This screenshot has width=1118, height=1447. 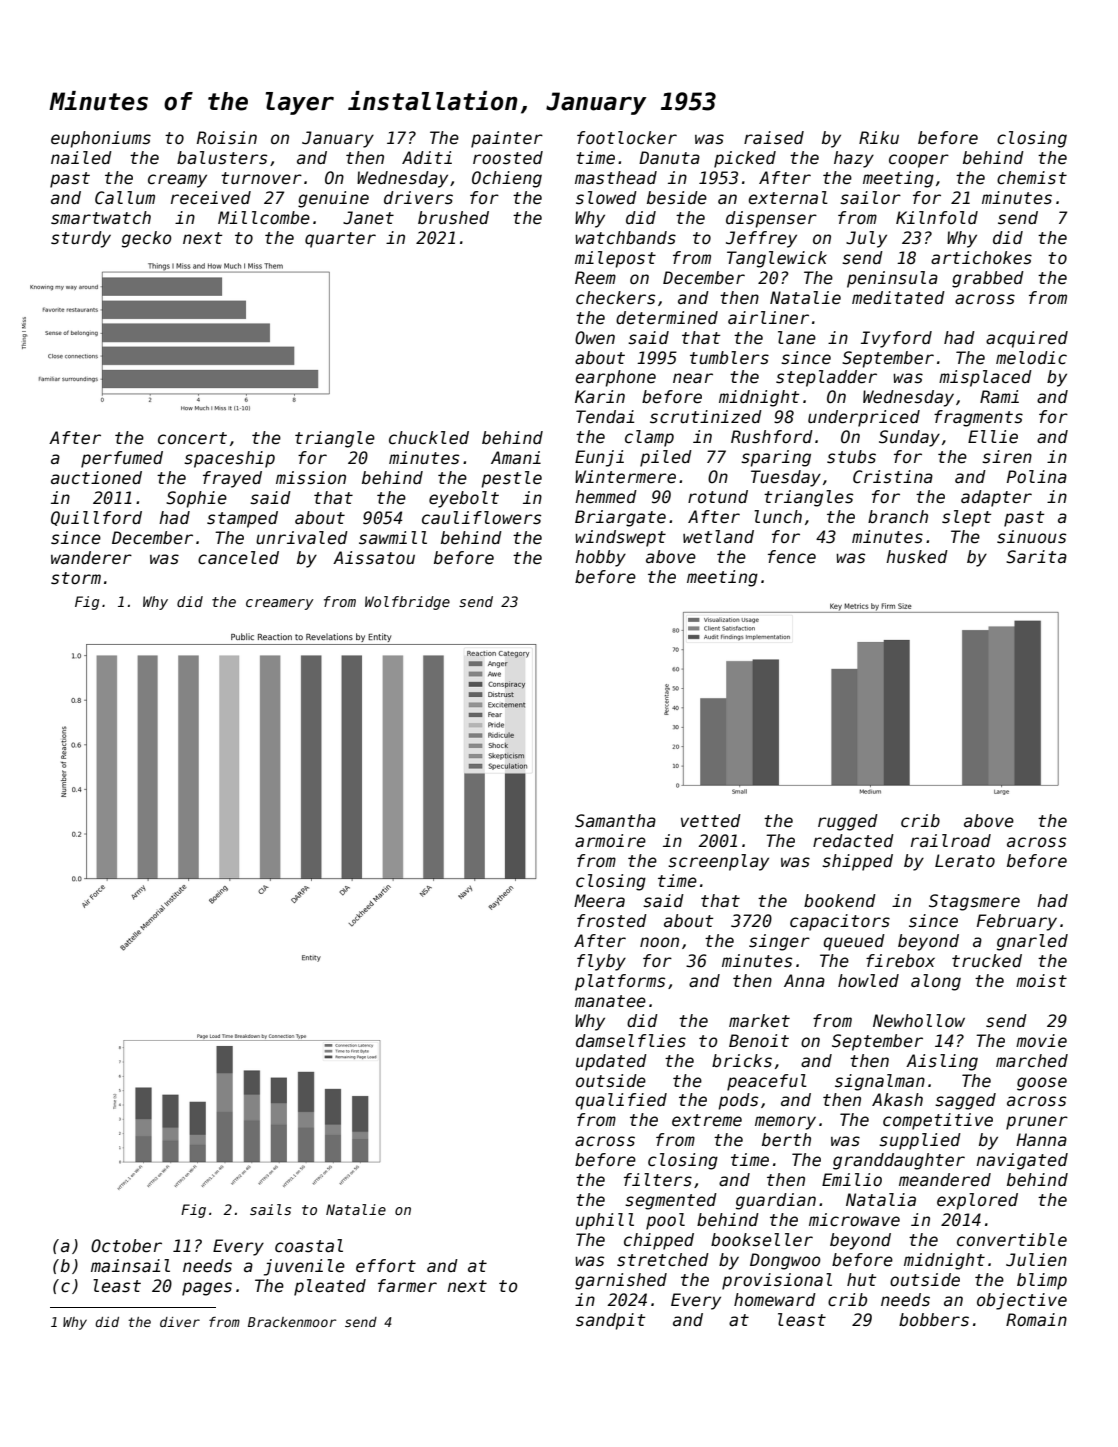 What do you see at coordinates (615, 821) in the screenshot?
I see `Samantha` at bounding box center [615, 821].
